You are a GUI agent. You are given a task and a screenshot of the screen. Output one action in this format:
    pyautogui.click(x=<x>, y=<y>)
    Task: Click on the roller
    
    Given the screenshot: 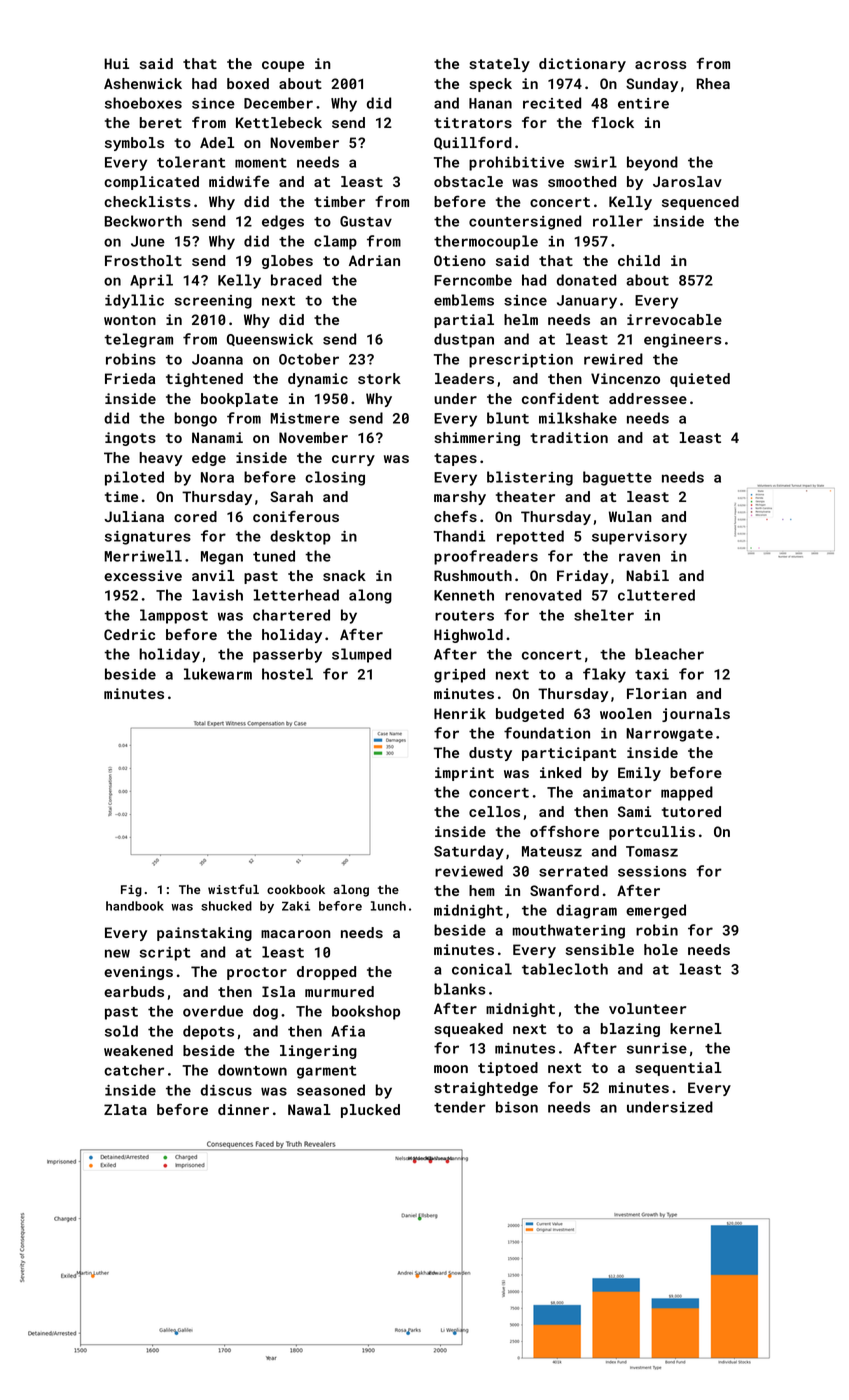 What is the action you would take?
    pyautogui.click(x=618, y=221)
